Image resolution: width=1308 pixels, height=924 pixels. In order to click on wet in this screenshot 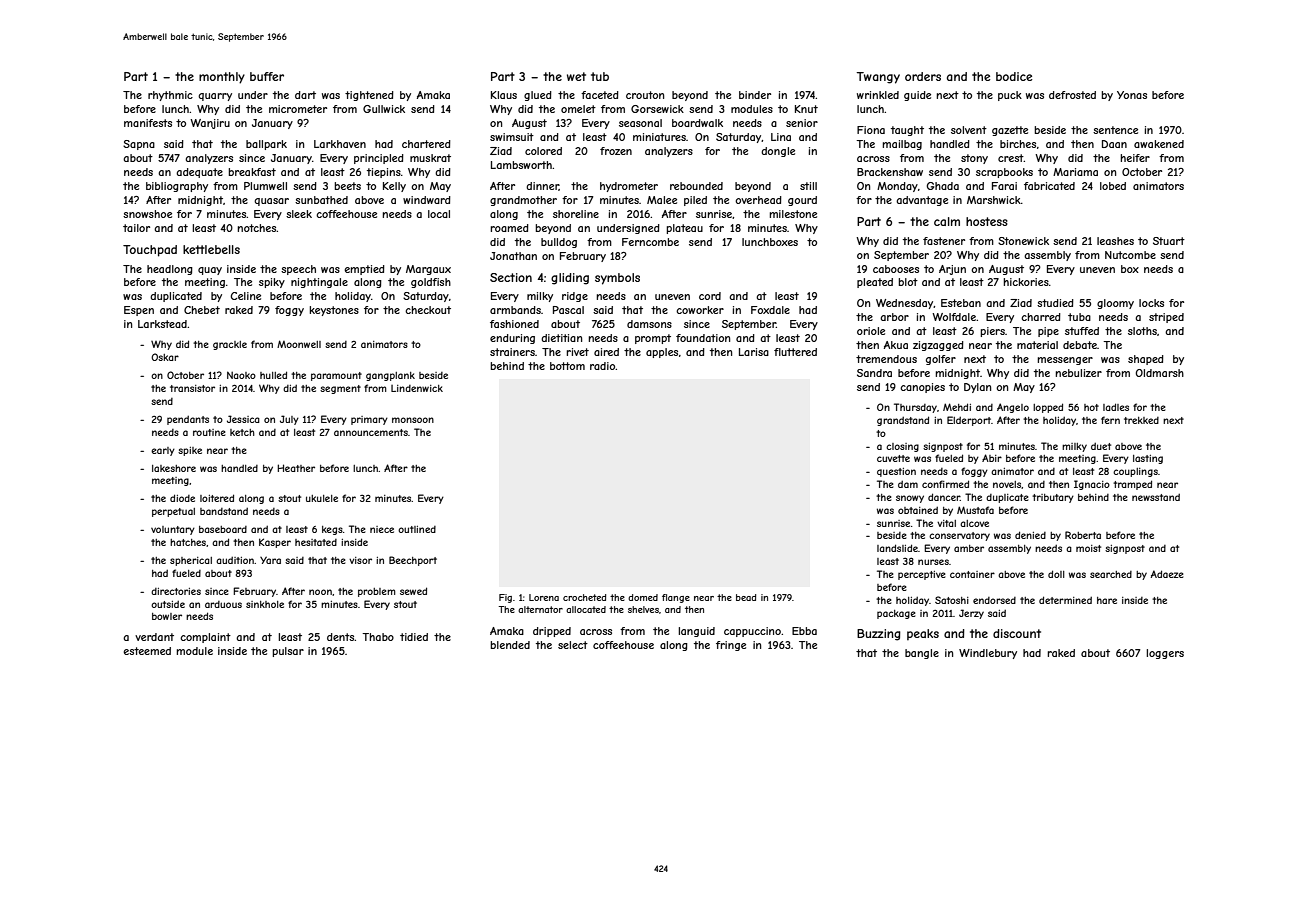, I will do `click(576, 76)`.
